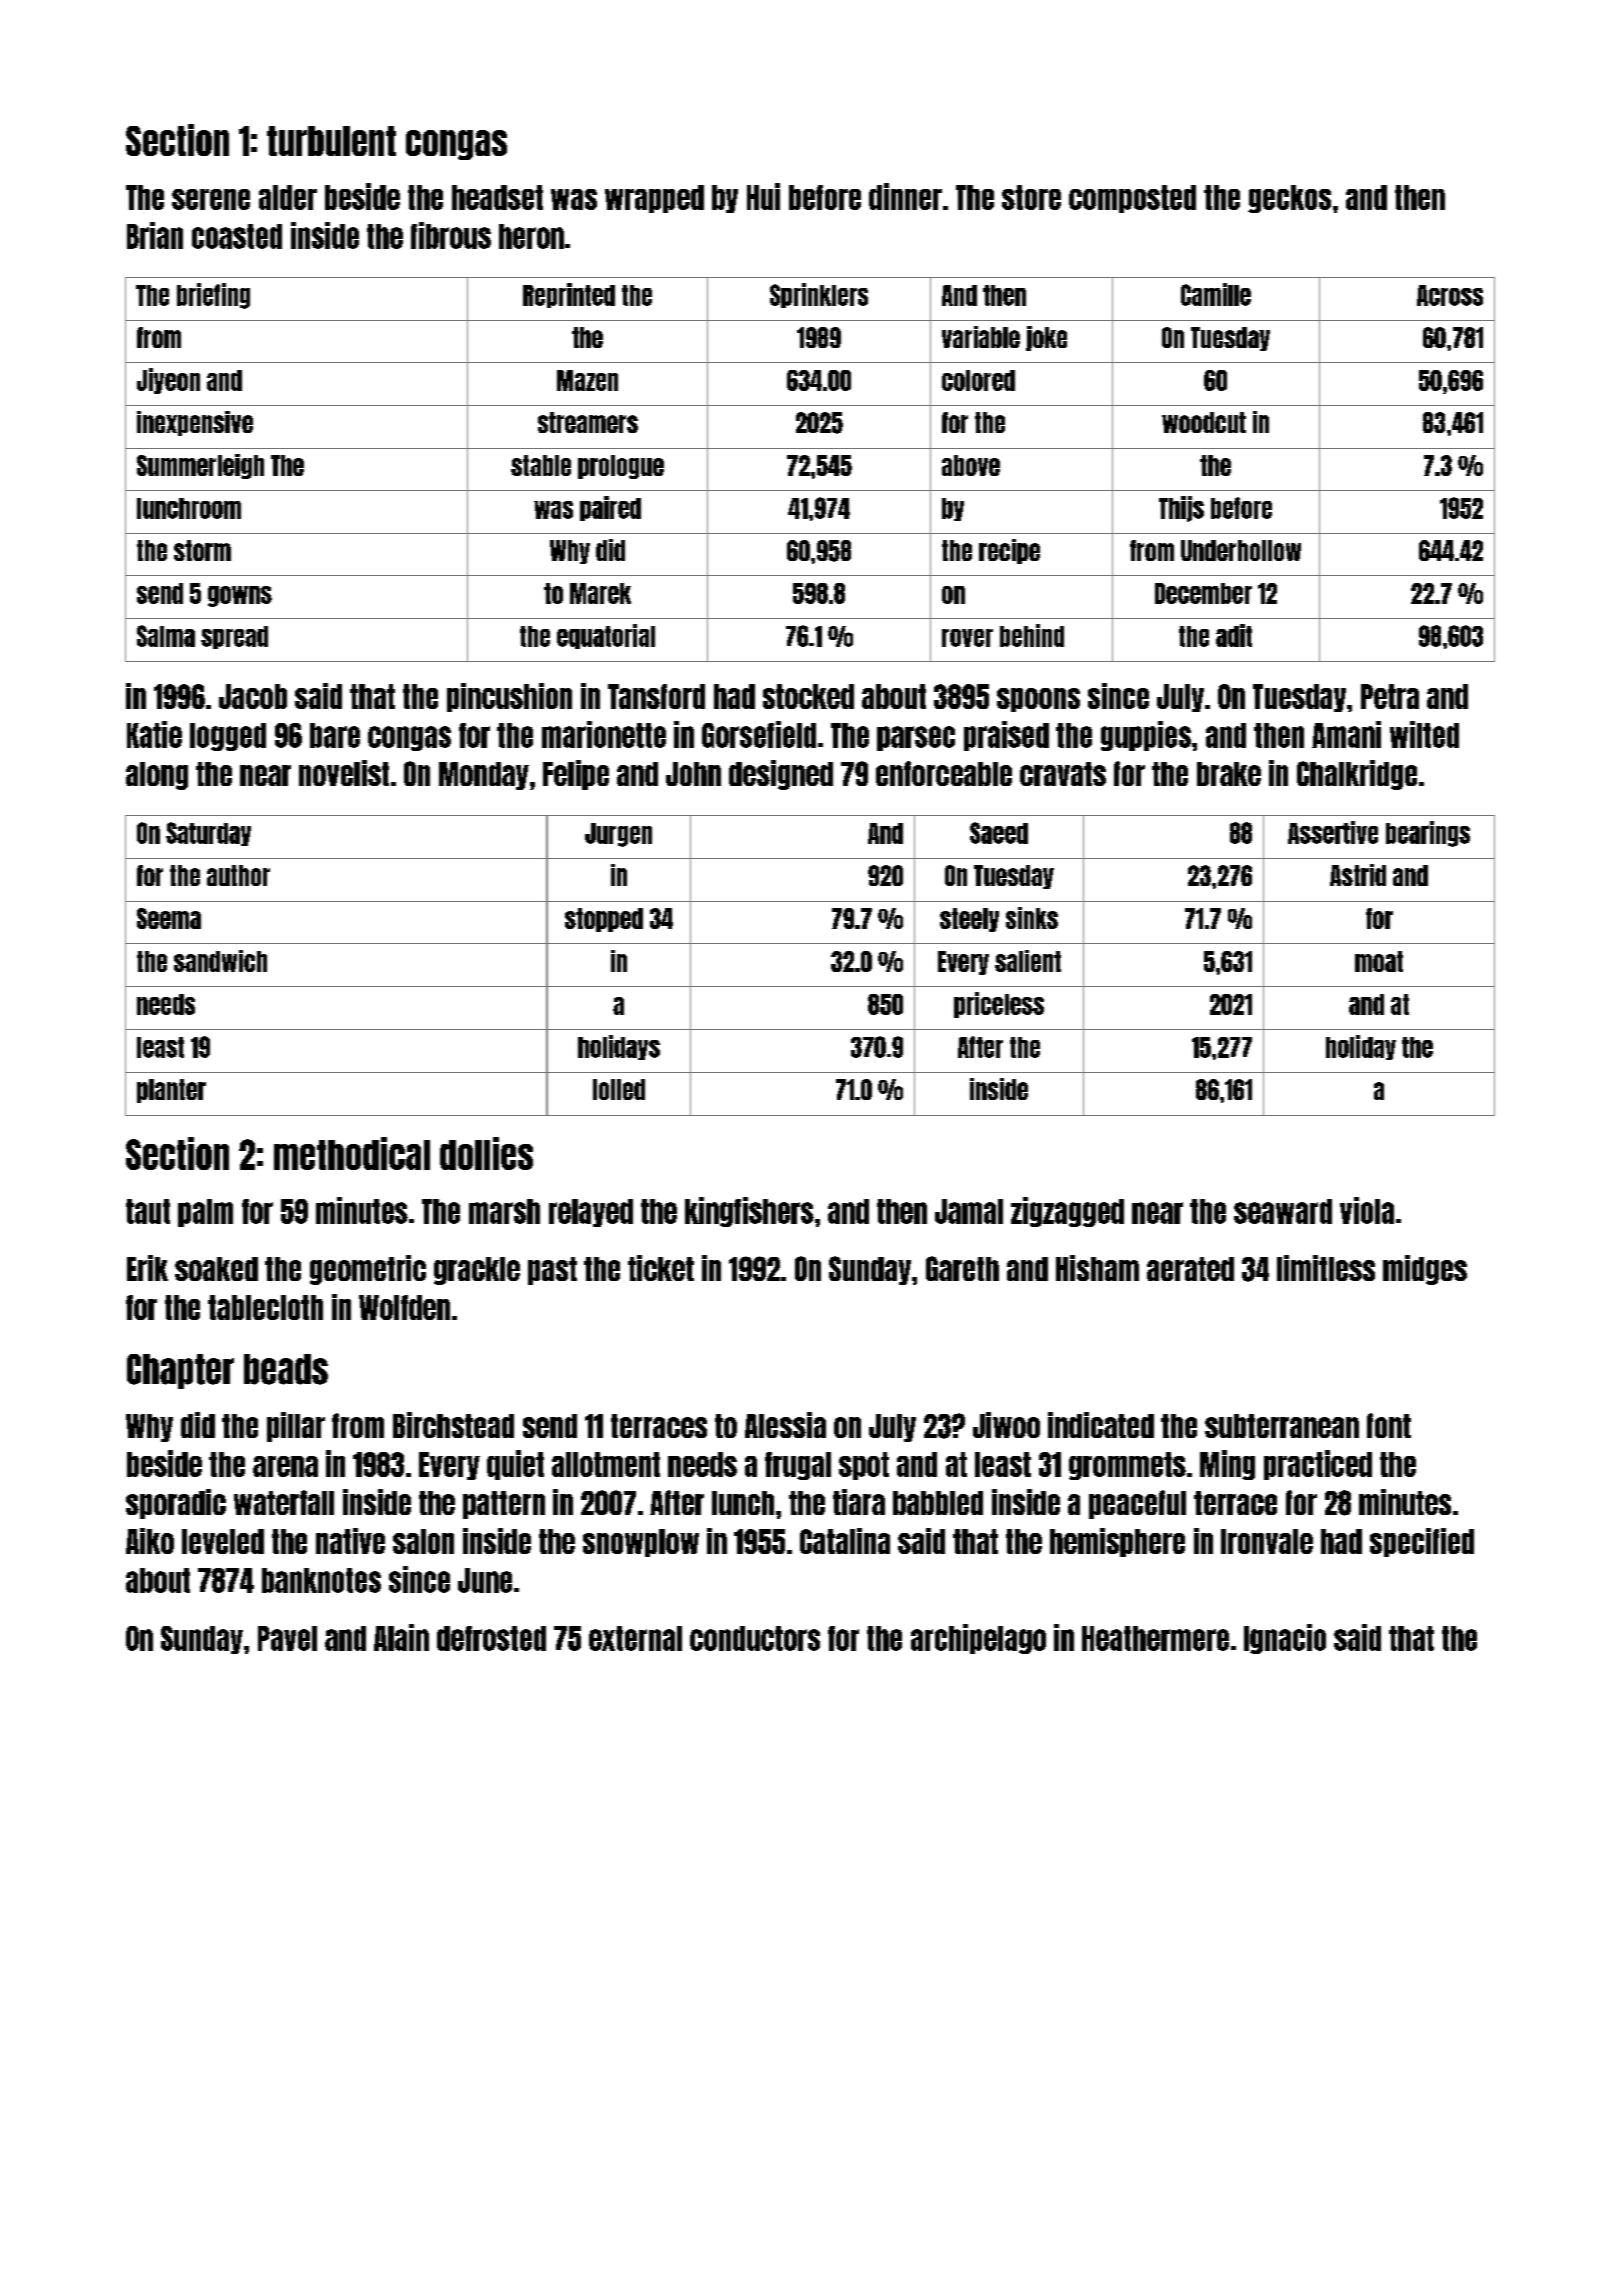 Image resolution: width=1620 pixels, height=2292 pixels. What do you see at coordinates (211, 199) in the screenshot?
I see `serene` at bounding box center [211, 199].
